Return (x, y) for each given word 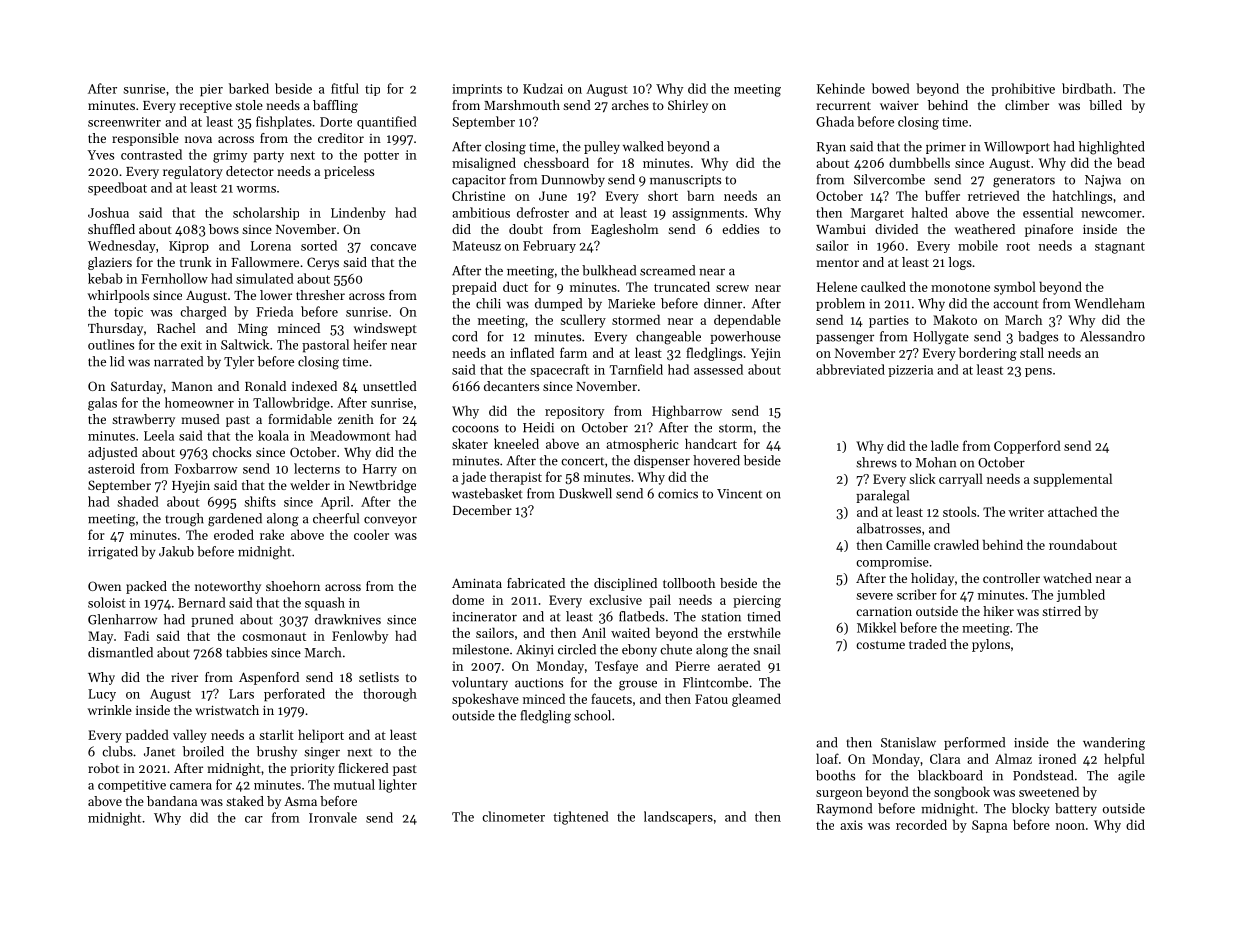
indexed (314, 386)
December (482, 510)
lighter (398, 786)
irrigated (113, 553)
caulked (883, 286)
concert (582, 461)
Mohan (936, 462)
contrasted (151, 154)
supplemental (1072, 480)
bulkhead (609, 270)
